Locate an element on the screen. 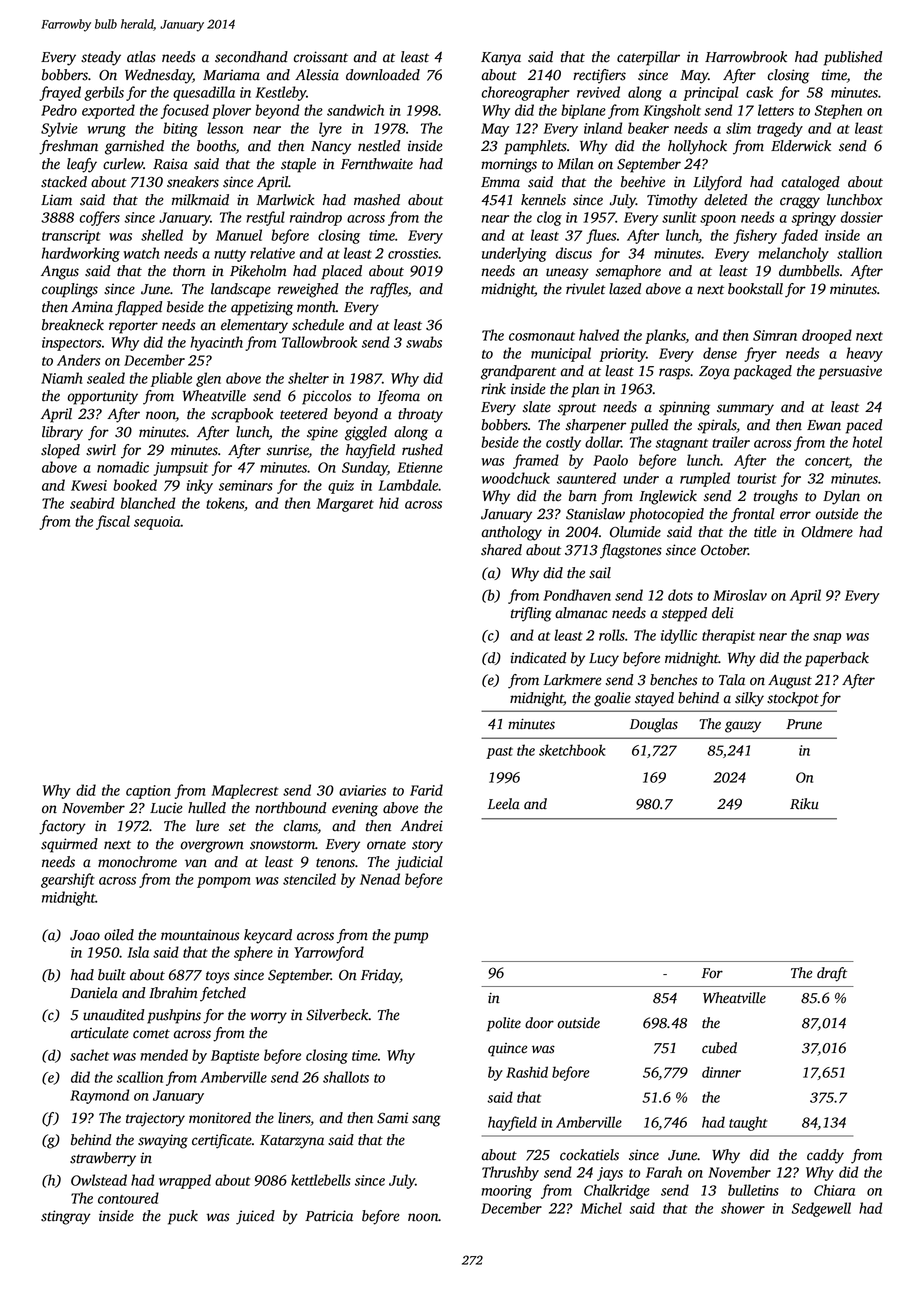  downloaded is located at coordinates (383, 75).
